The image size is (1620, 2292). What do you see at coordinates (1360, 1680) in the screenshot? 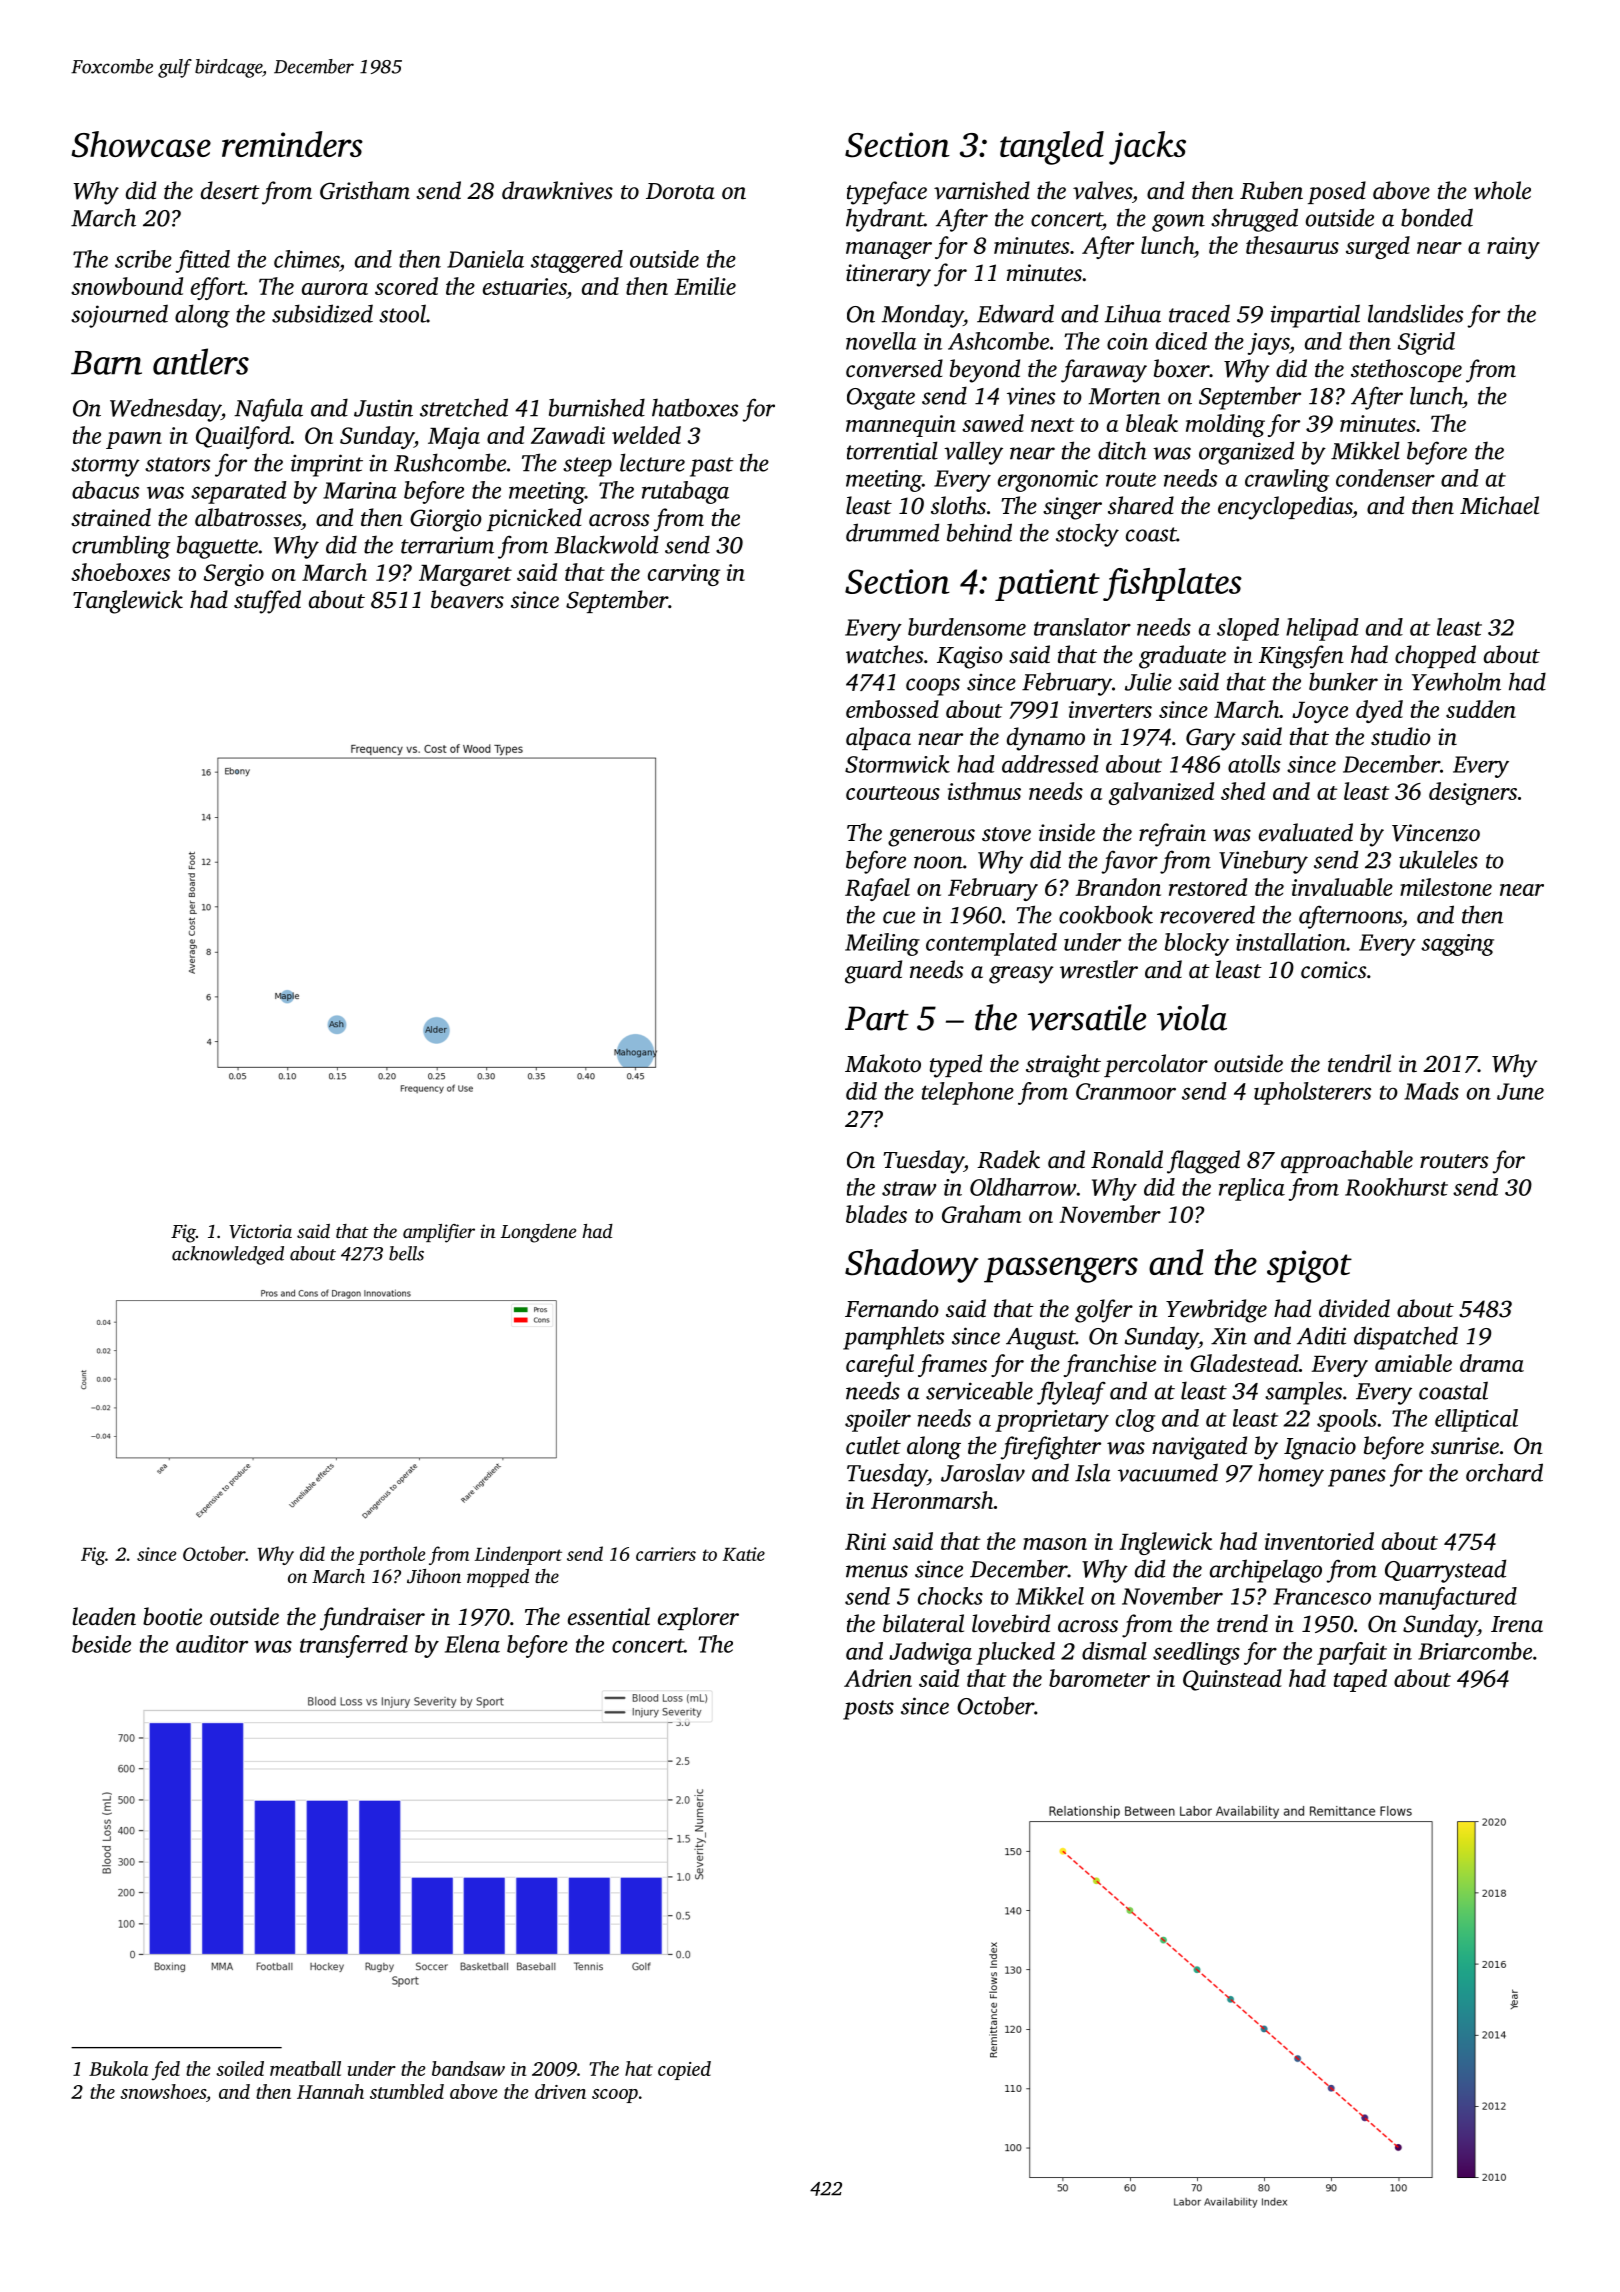
I see `taped` at bounding box center [1360, 1680].
